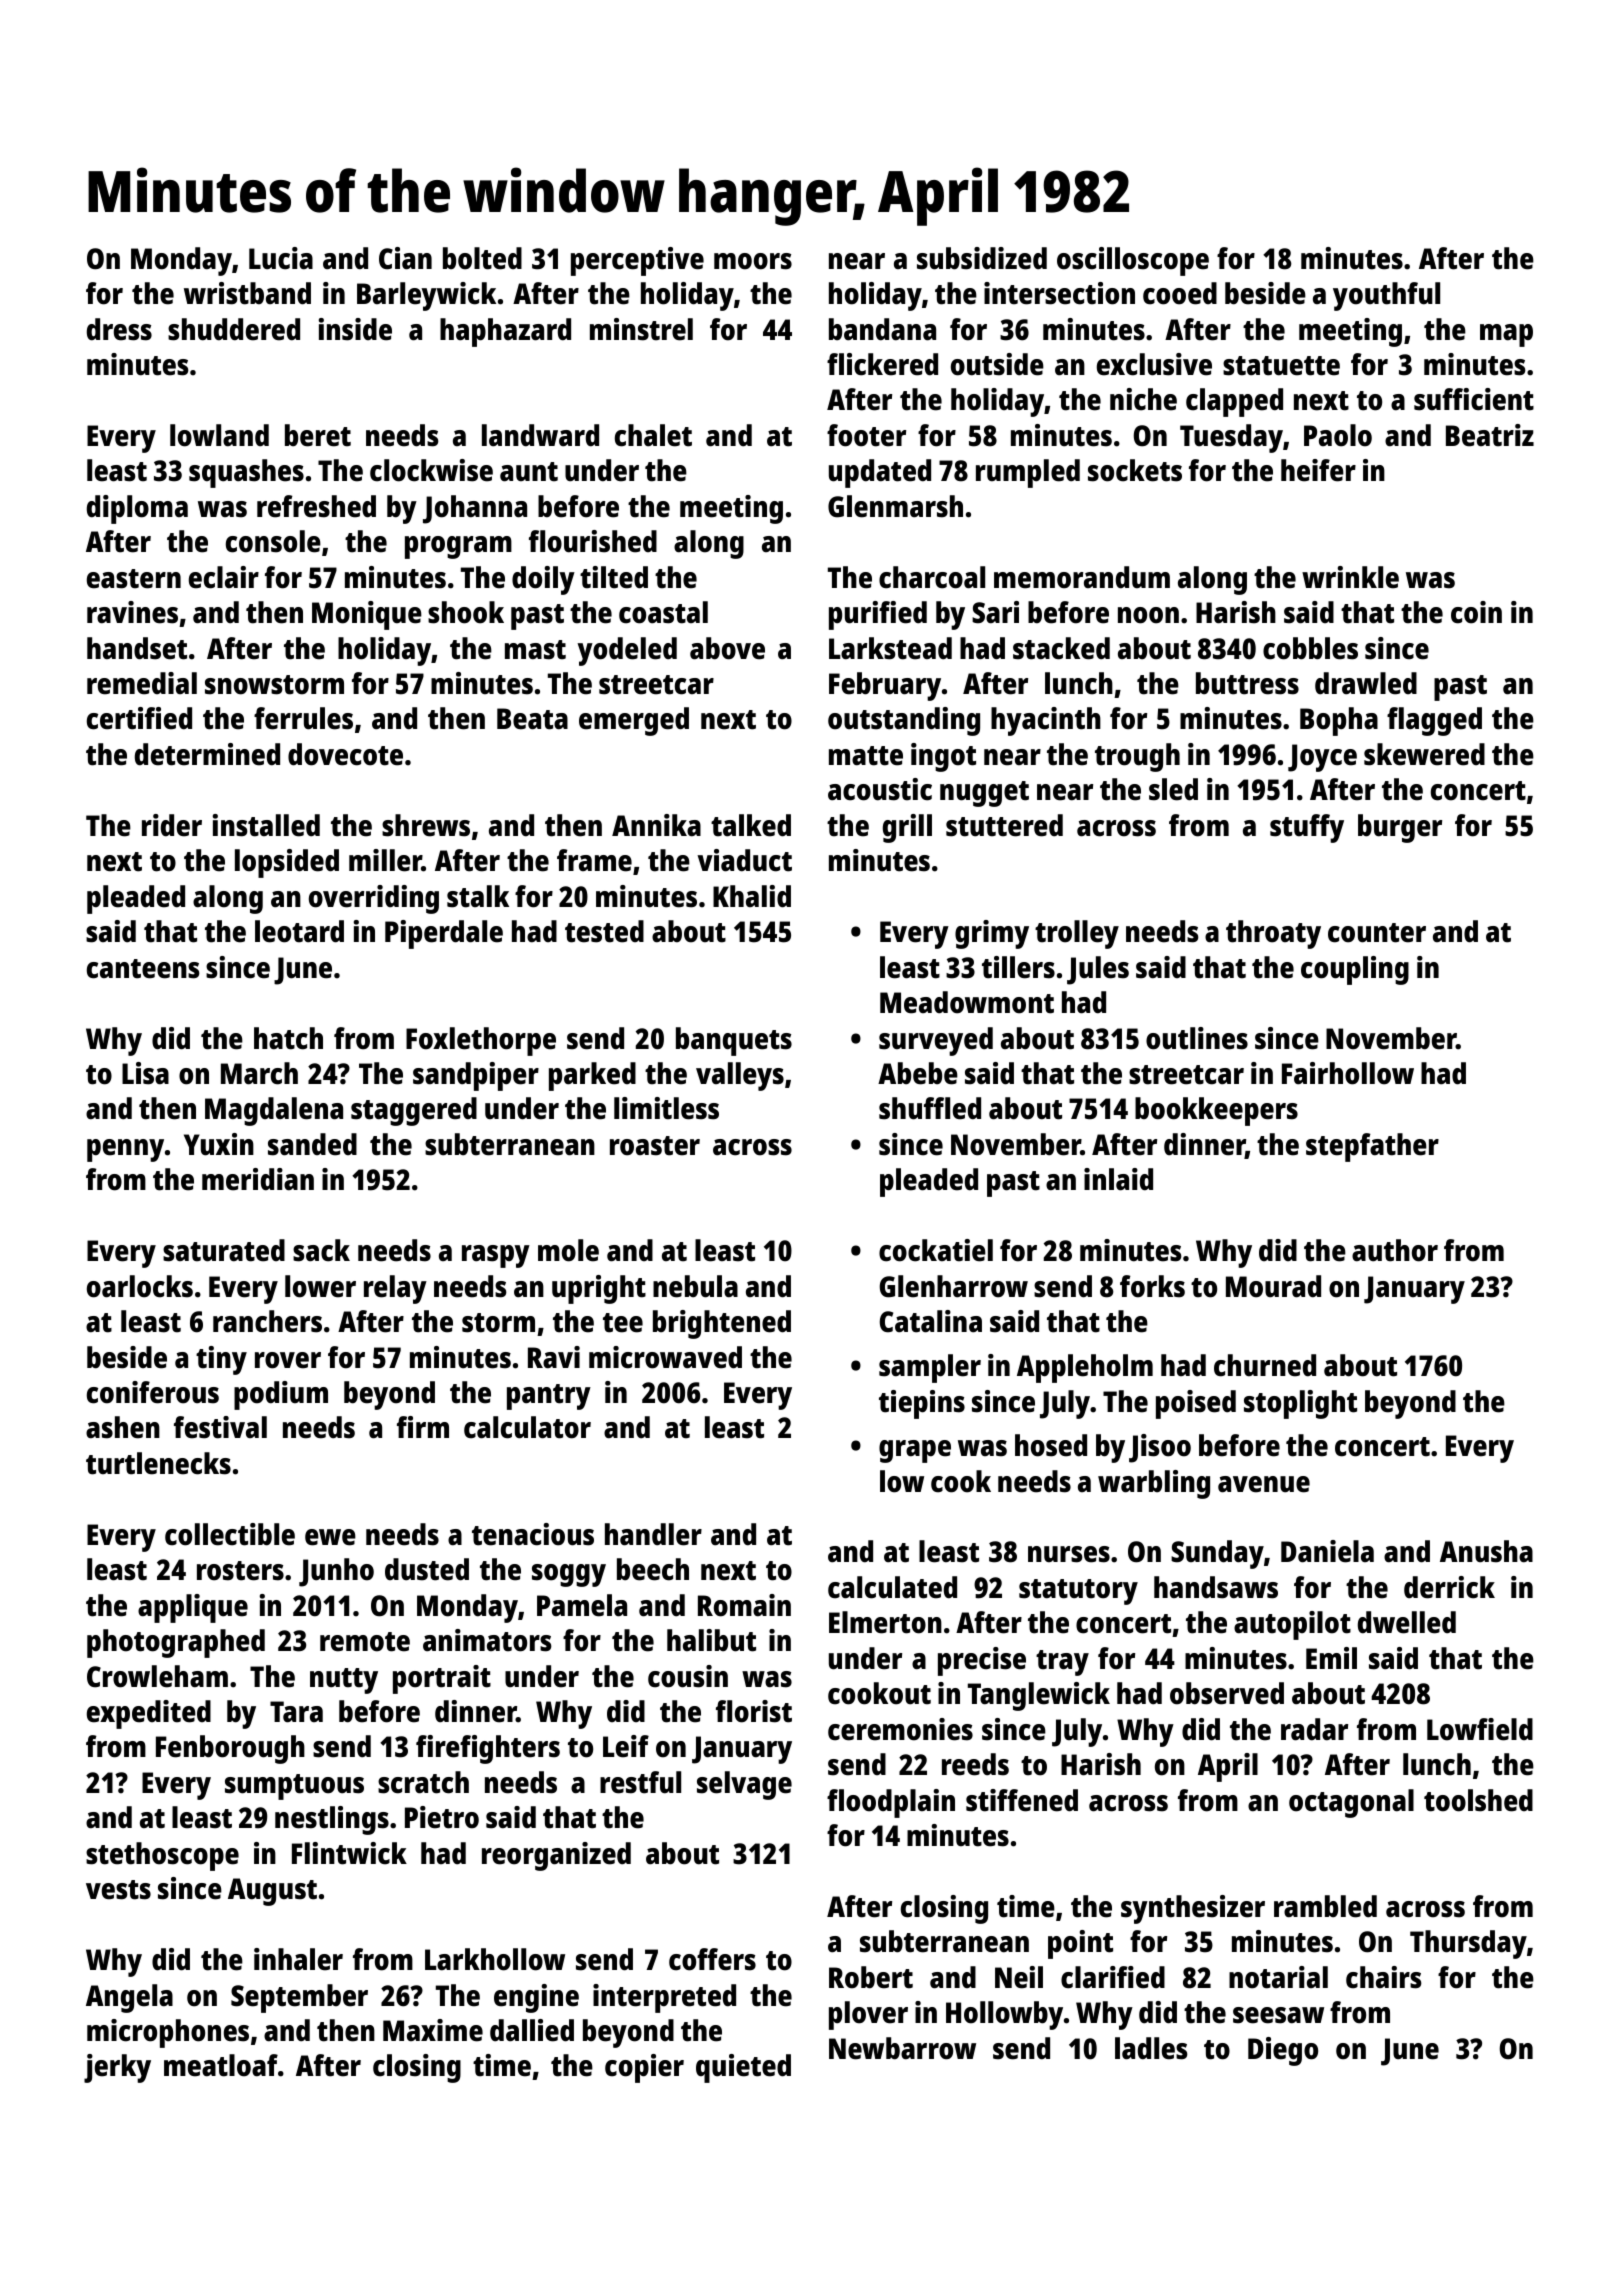 The image size is (1620, 2292). What do you see at coordinates (1133, 261) in the screenshot?
I see `oscilloscope` at bounding box center [1133, 261].
